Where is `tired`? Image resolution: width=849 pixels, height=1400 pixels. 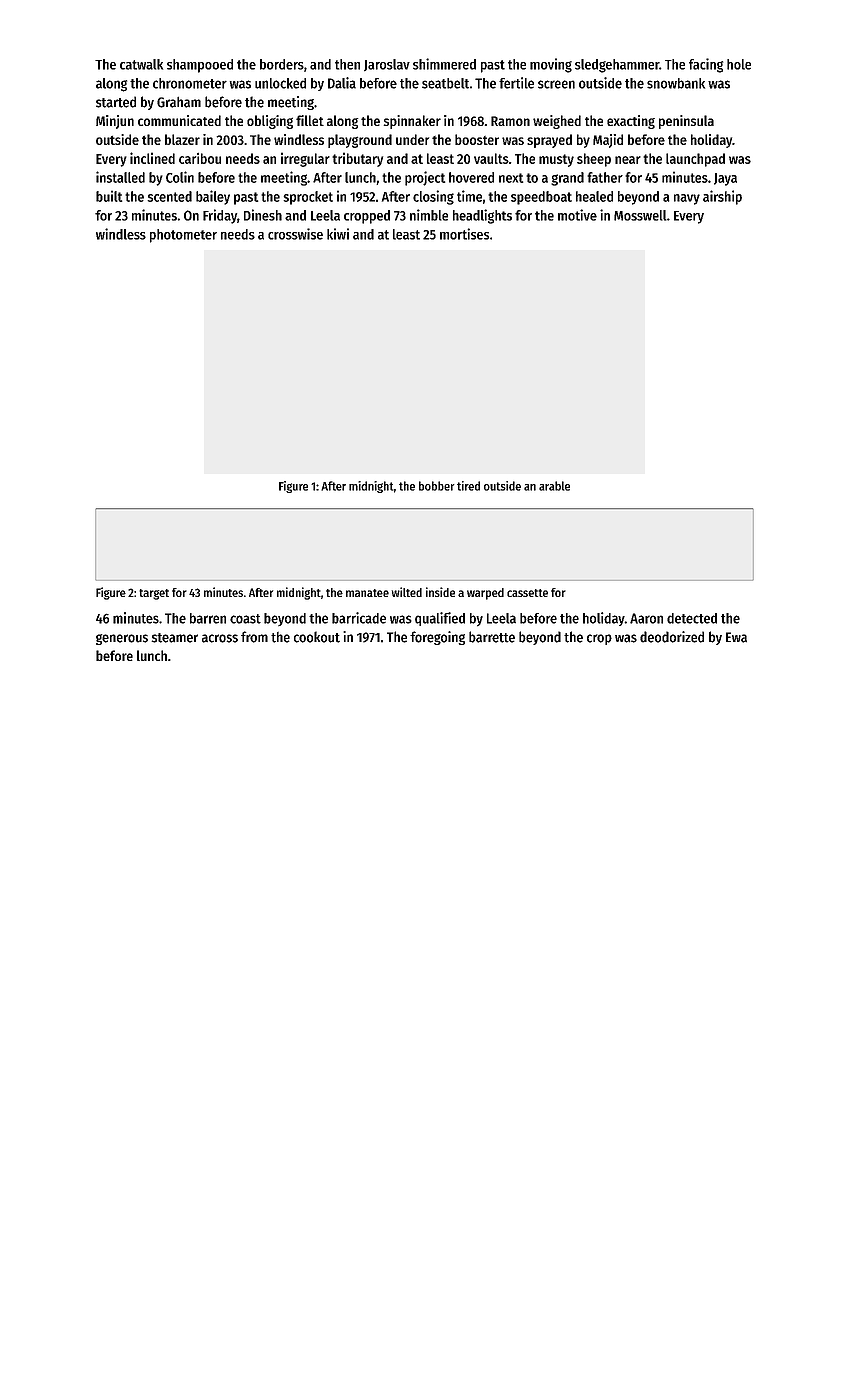
tired is located at coordinates (468, 486).
